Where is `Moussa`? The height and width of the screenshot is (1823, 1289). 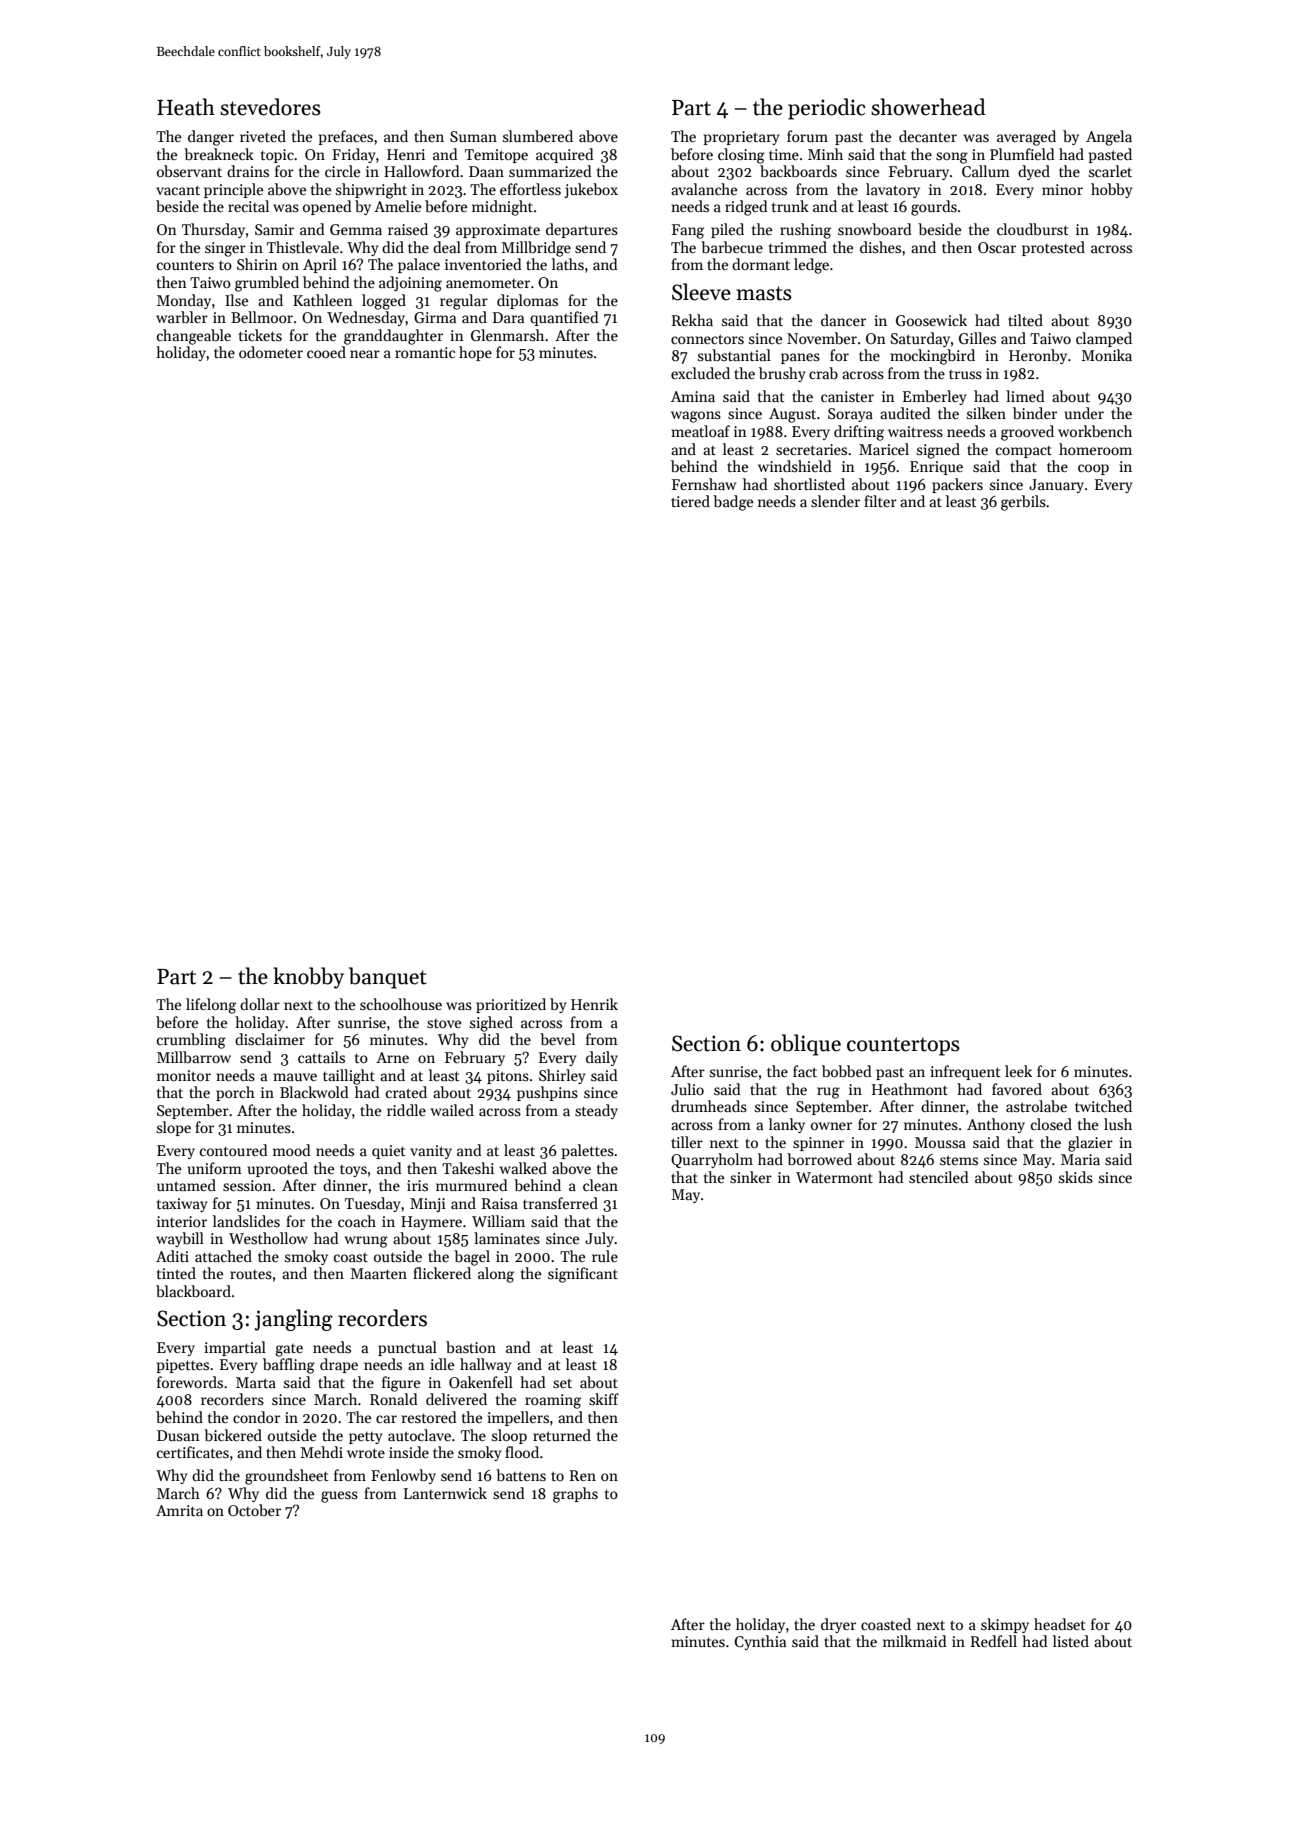
Moussa is located at coordinates (940, 1142).
